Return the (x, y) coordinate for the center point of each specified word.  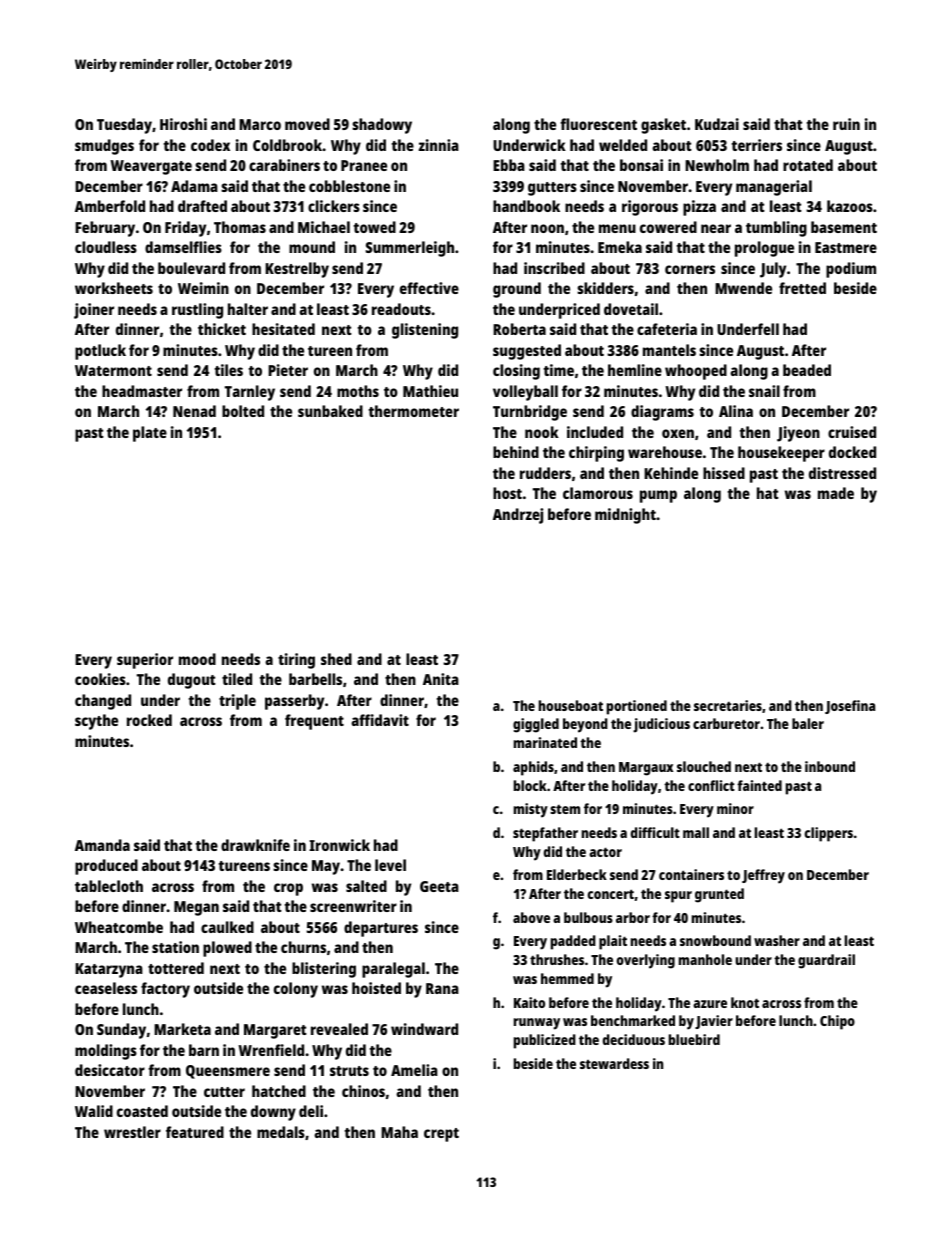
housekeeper (781, 454)
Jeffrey (763, 876)
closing (516, 372)
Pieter (288, 370)
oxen (678, 433)
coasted (142, 1111)
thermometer (414, 411)
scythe (96, 722)
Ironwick (339, 845)
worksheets (114, 288)
